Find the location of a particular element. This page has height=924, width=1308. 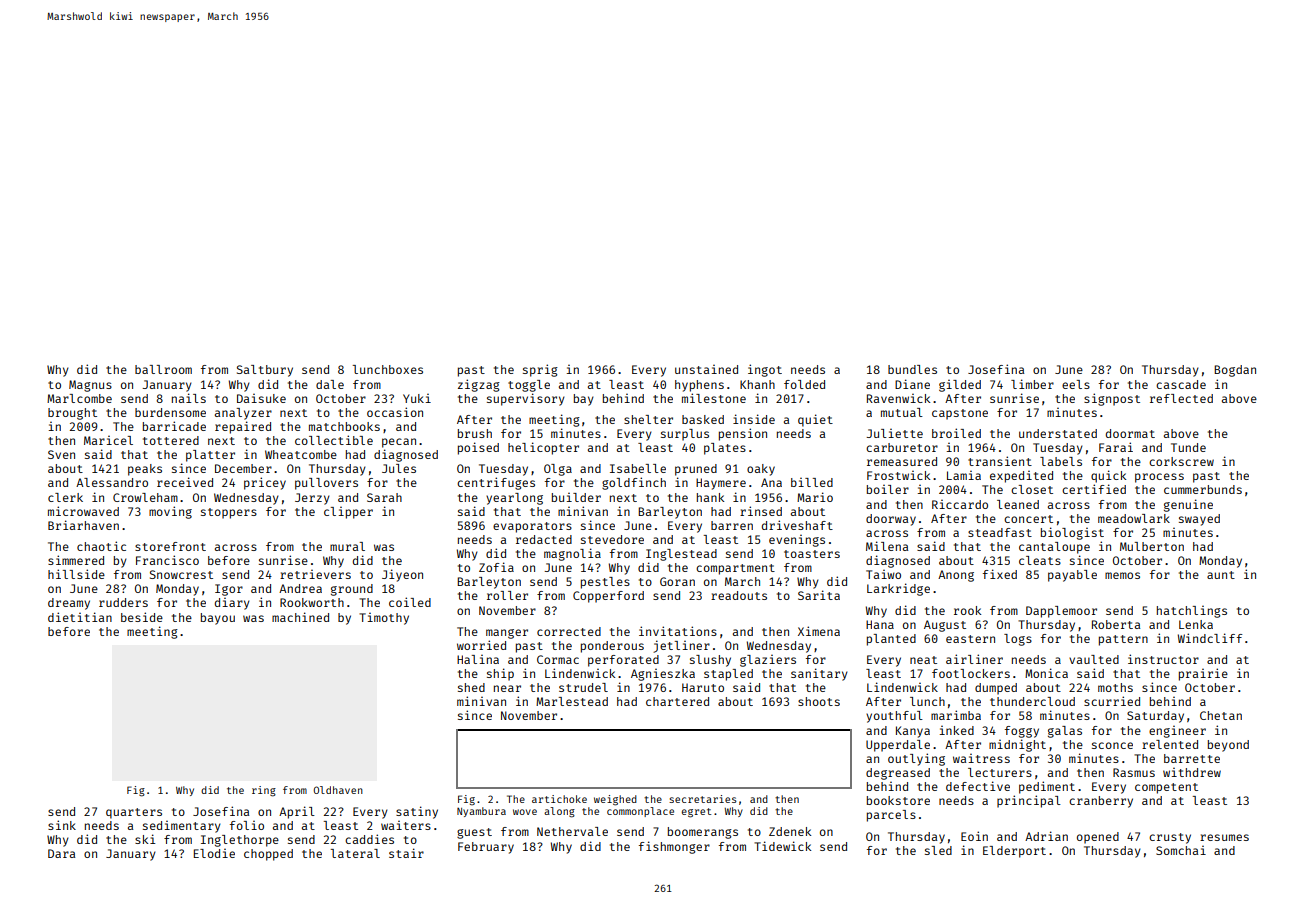

memos is located at coordinates (1122, 575).
